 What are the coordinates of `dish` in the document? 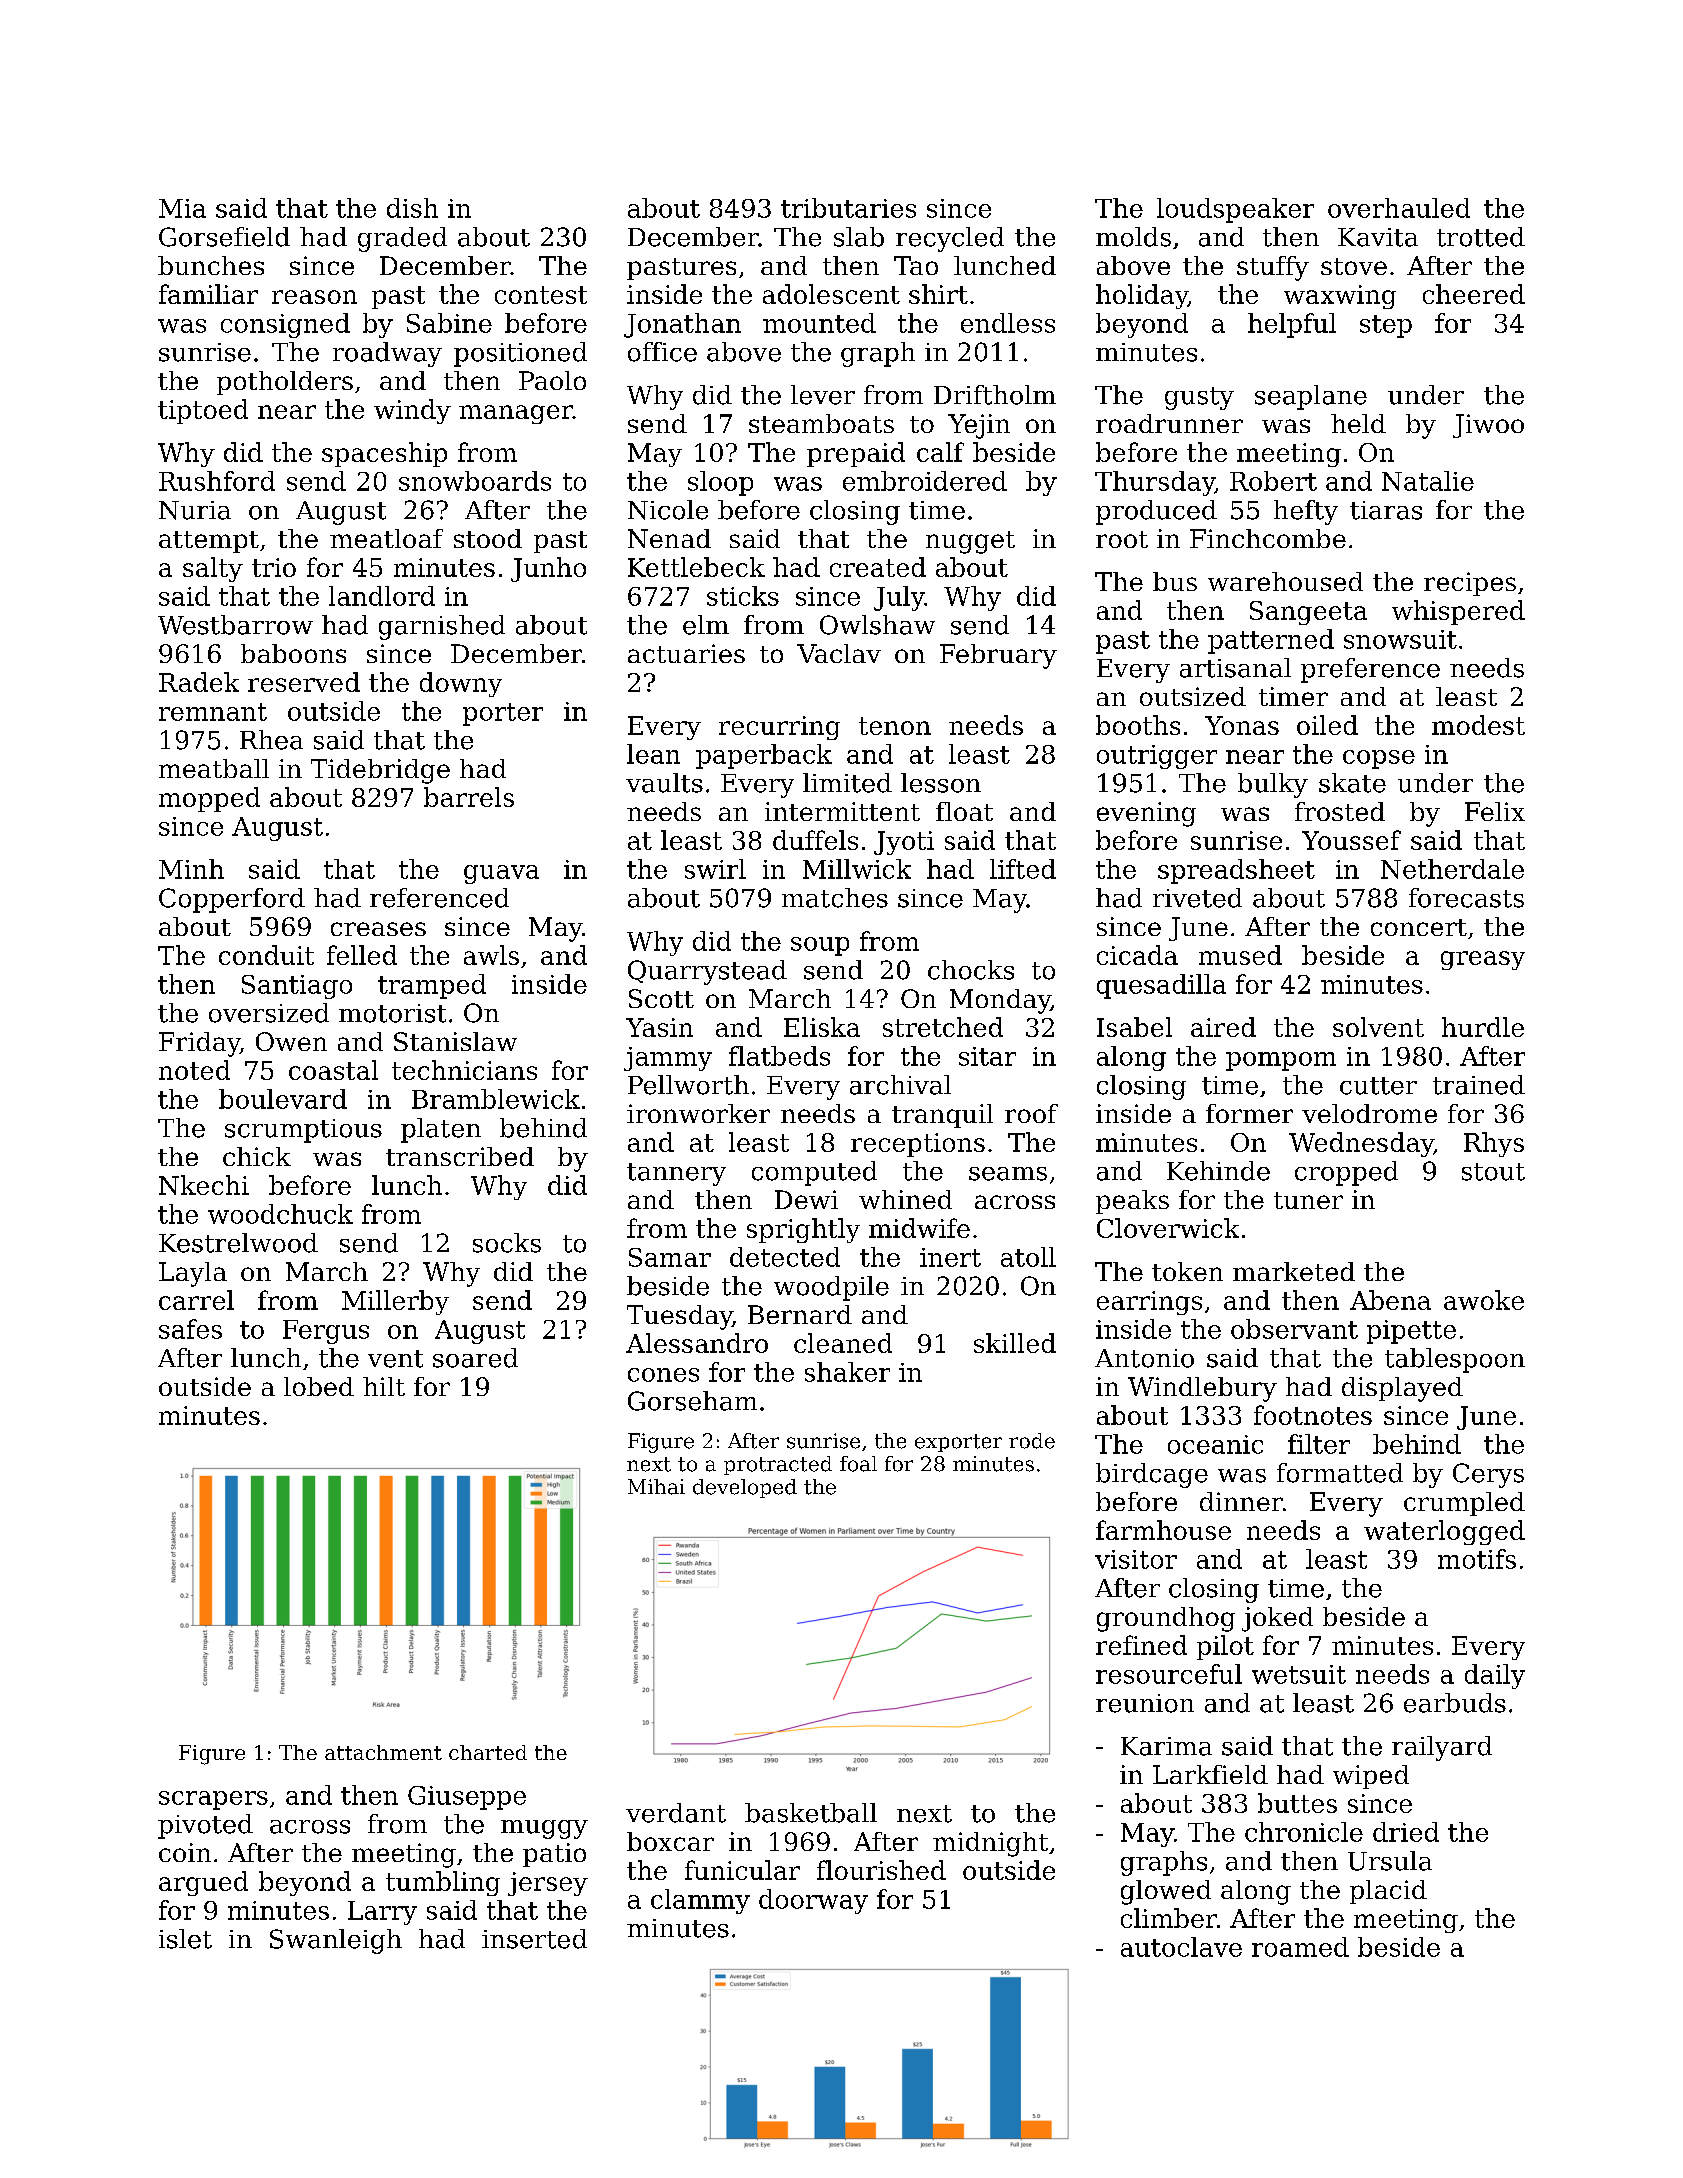 It's located at (412, 208).
